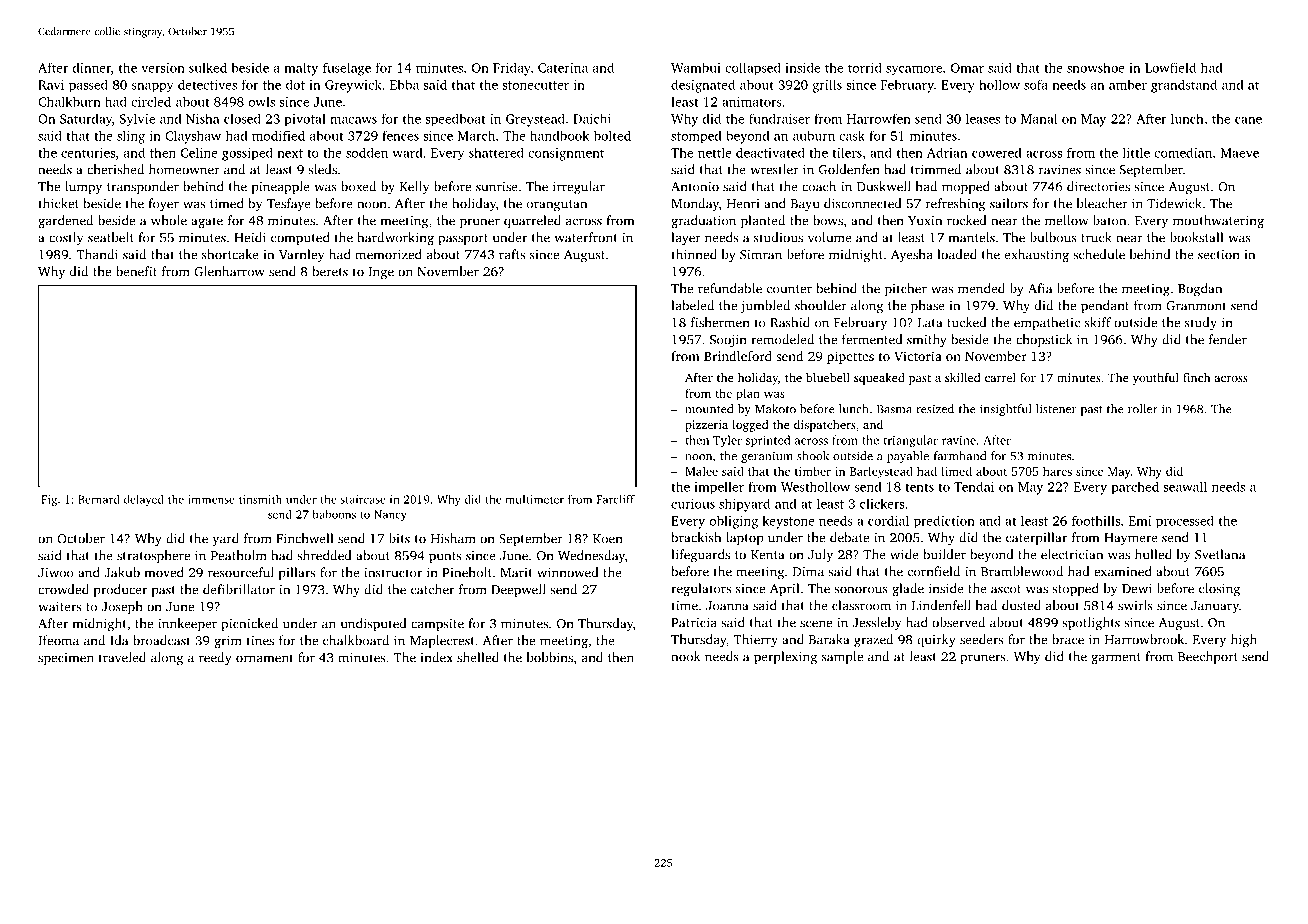 This document has width=1308, height=924. What do you see at coordinates (131, 137) in the document?
I see `sling` at bounding box center [131, 137].
